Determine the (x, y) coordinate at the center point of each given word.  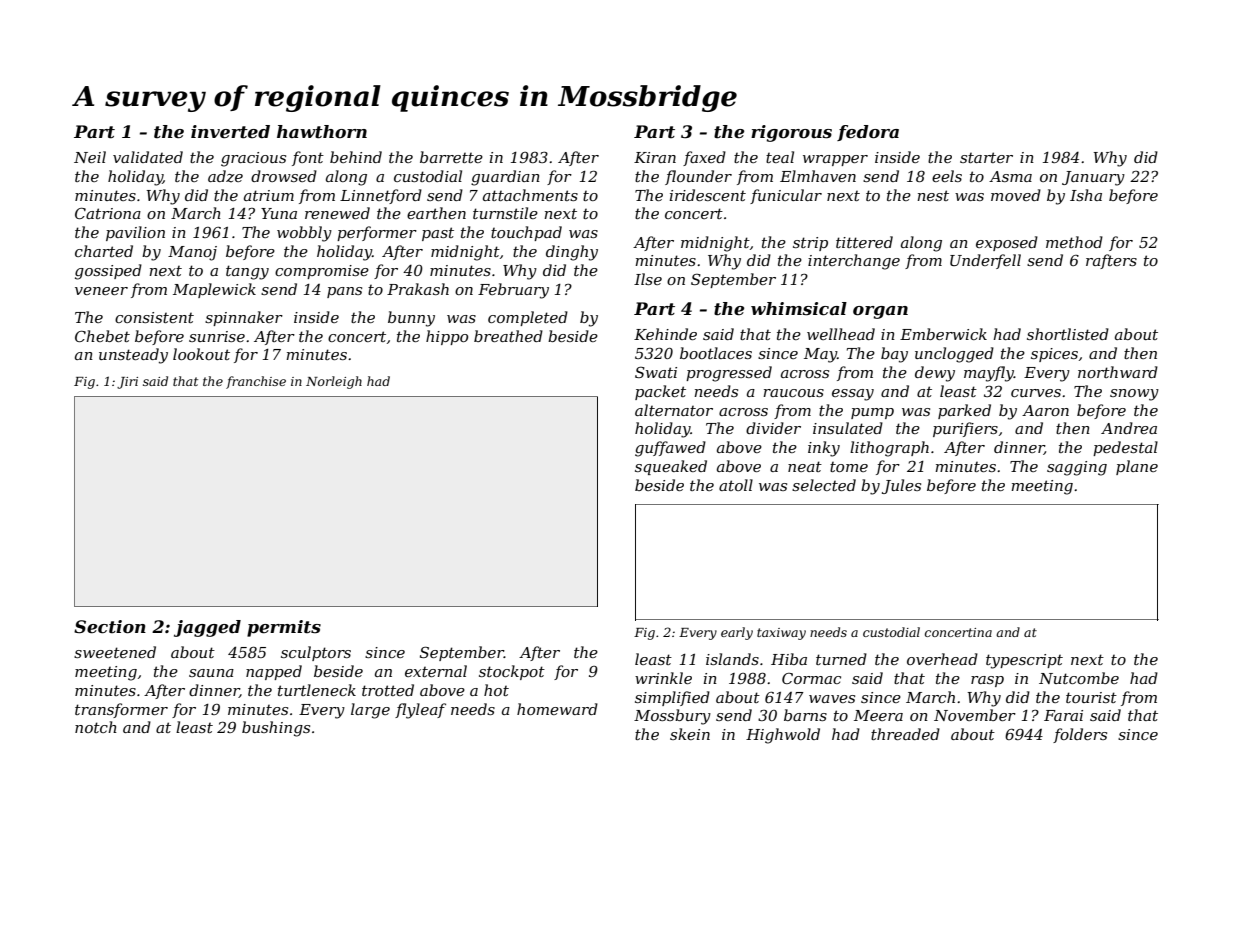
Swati (656, 372)
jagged (207, 628)
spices (1054, 355)
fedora (868, 133)
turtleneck (317, 690)
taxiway (781, 634)
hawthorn (322, 132)
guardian (505, 178)
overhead (942, 659)
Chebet (102, 336)
